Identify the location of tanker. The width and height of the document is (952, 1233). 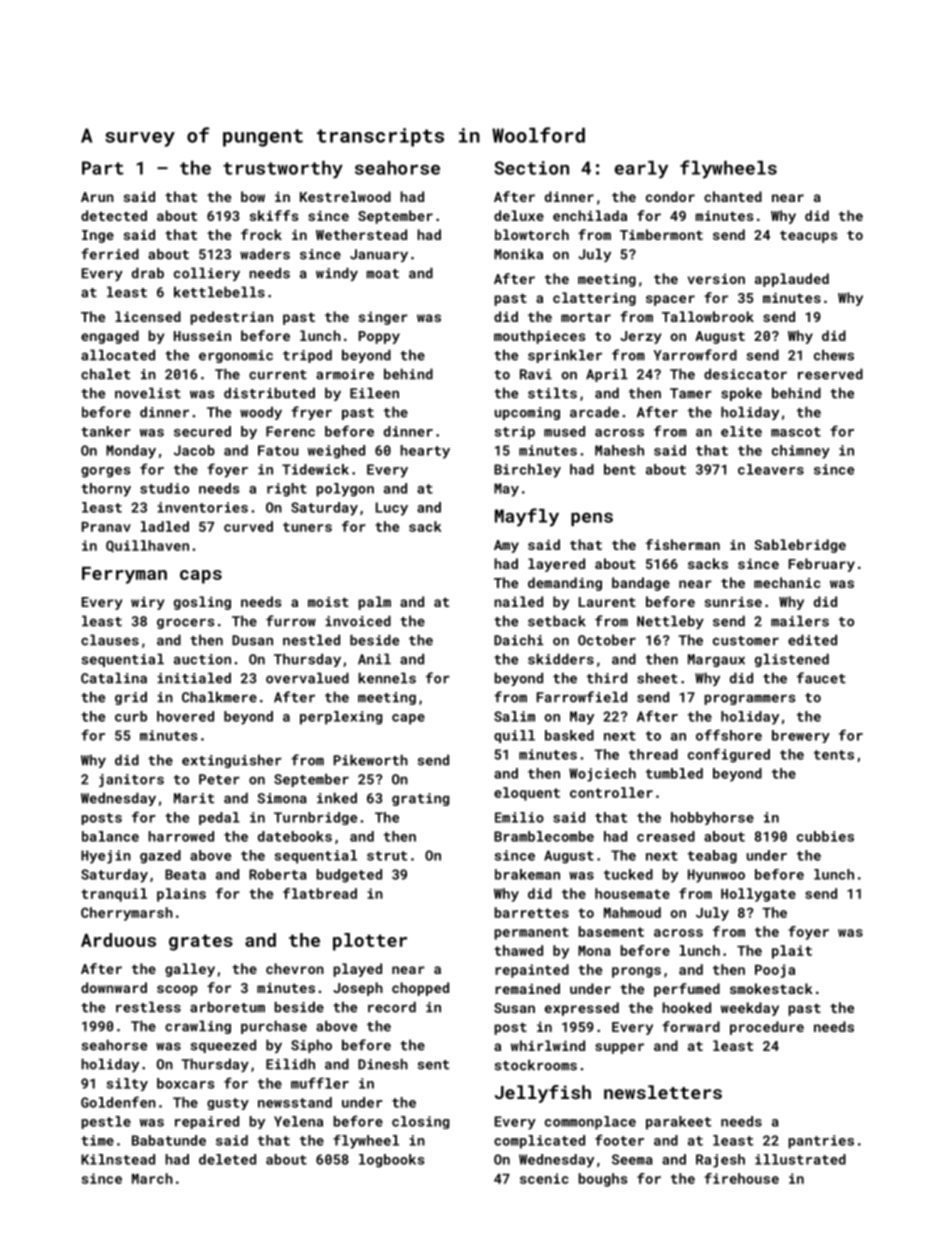
(106, 431).
